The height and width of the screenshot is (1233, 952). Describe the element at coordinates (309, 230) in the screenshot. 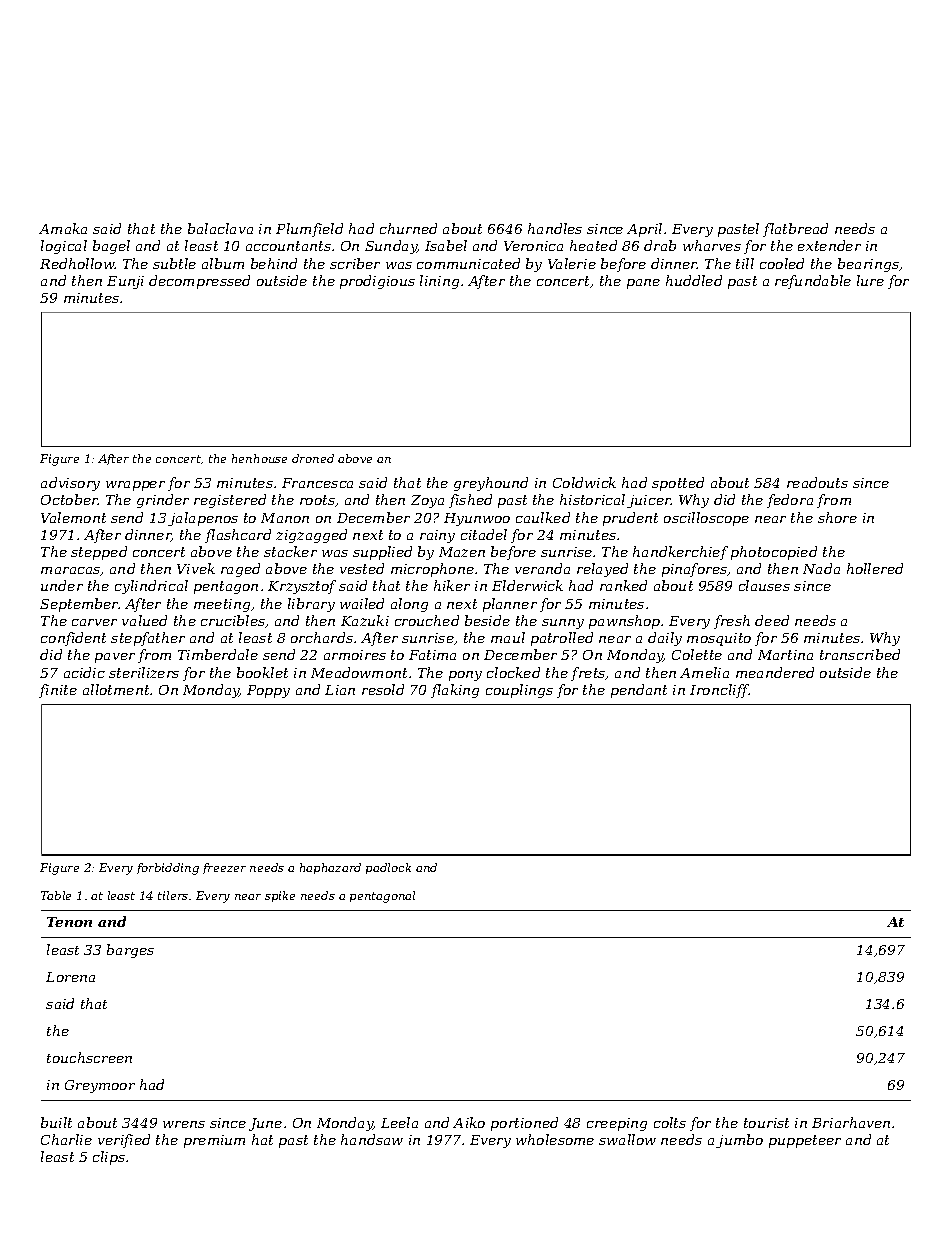

I see `Plumfield` at that location.
